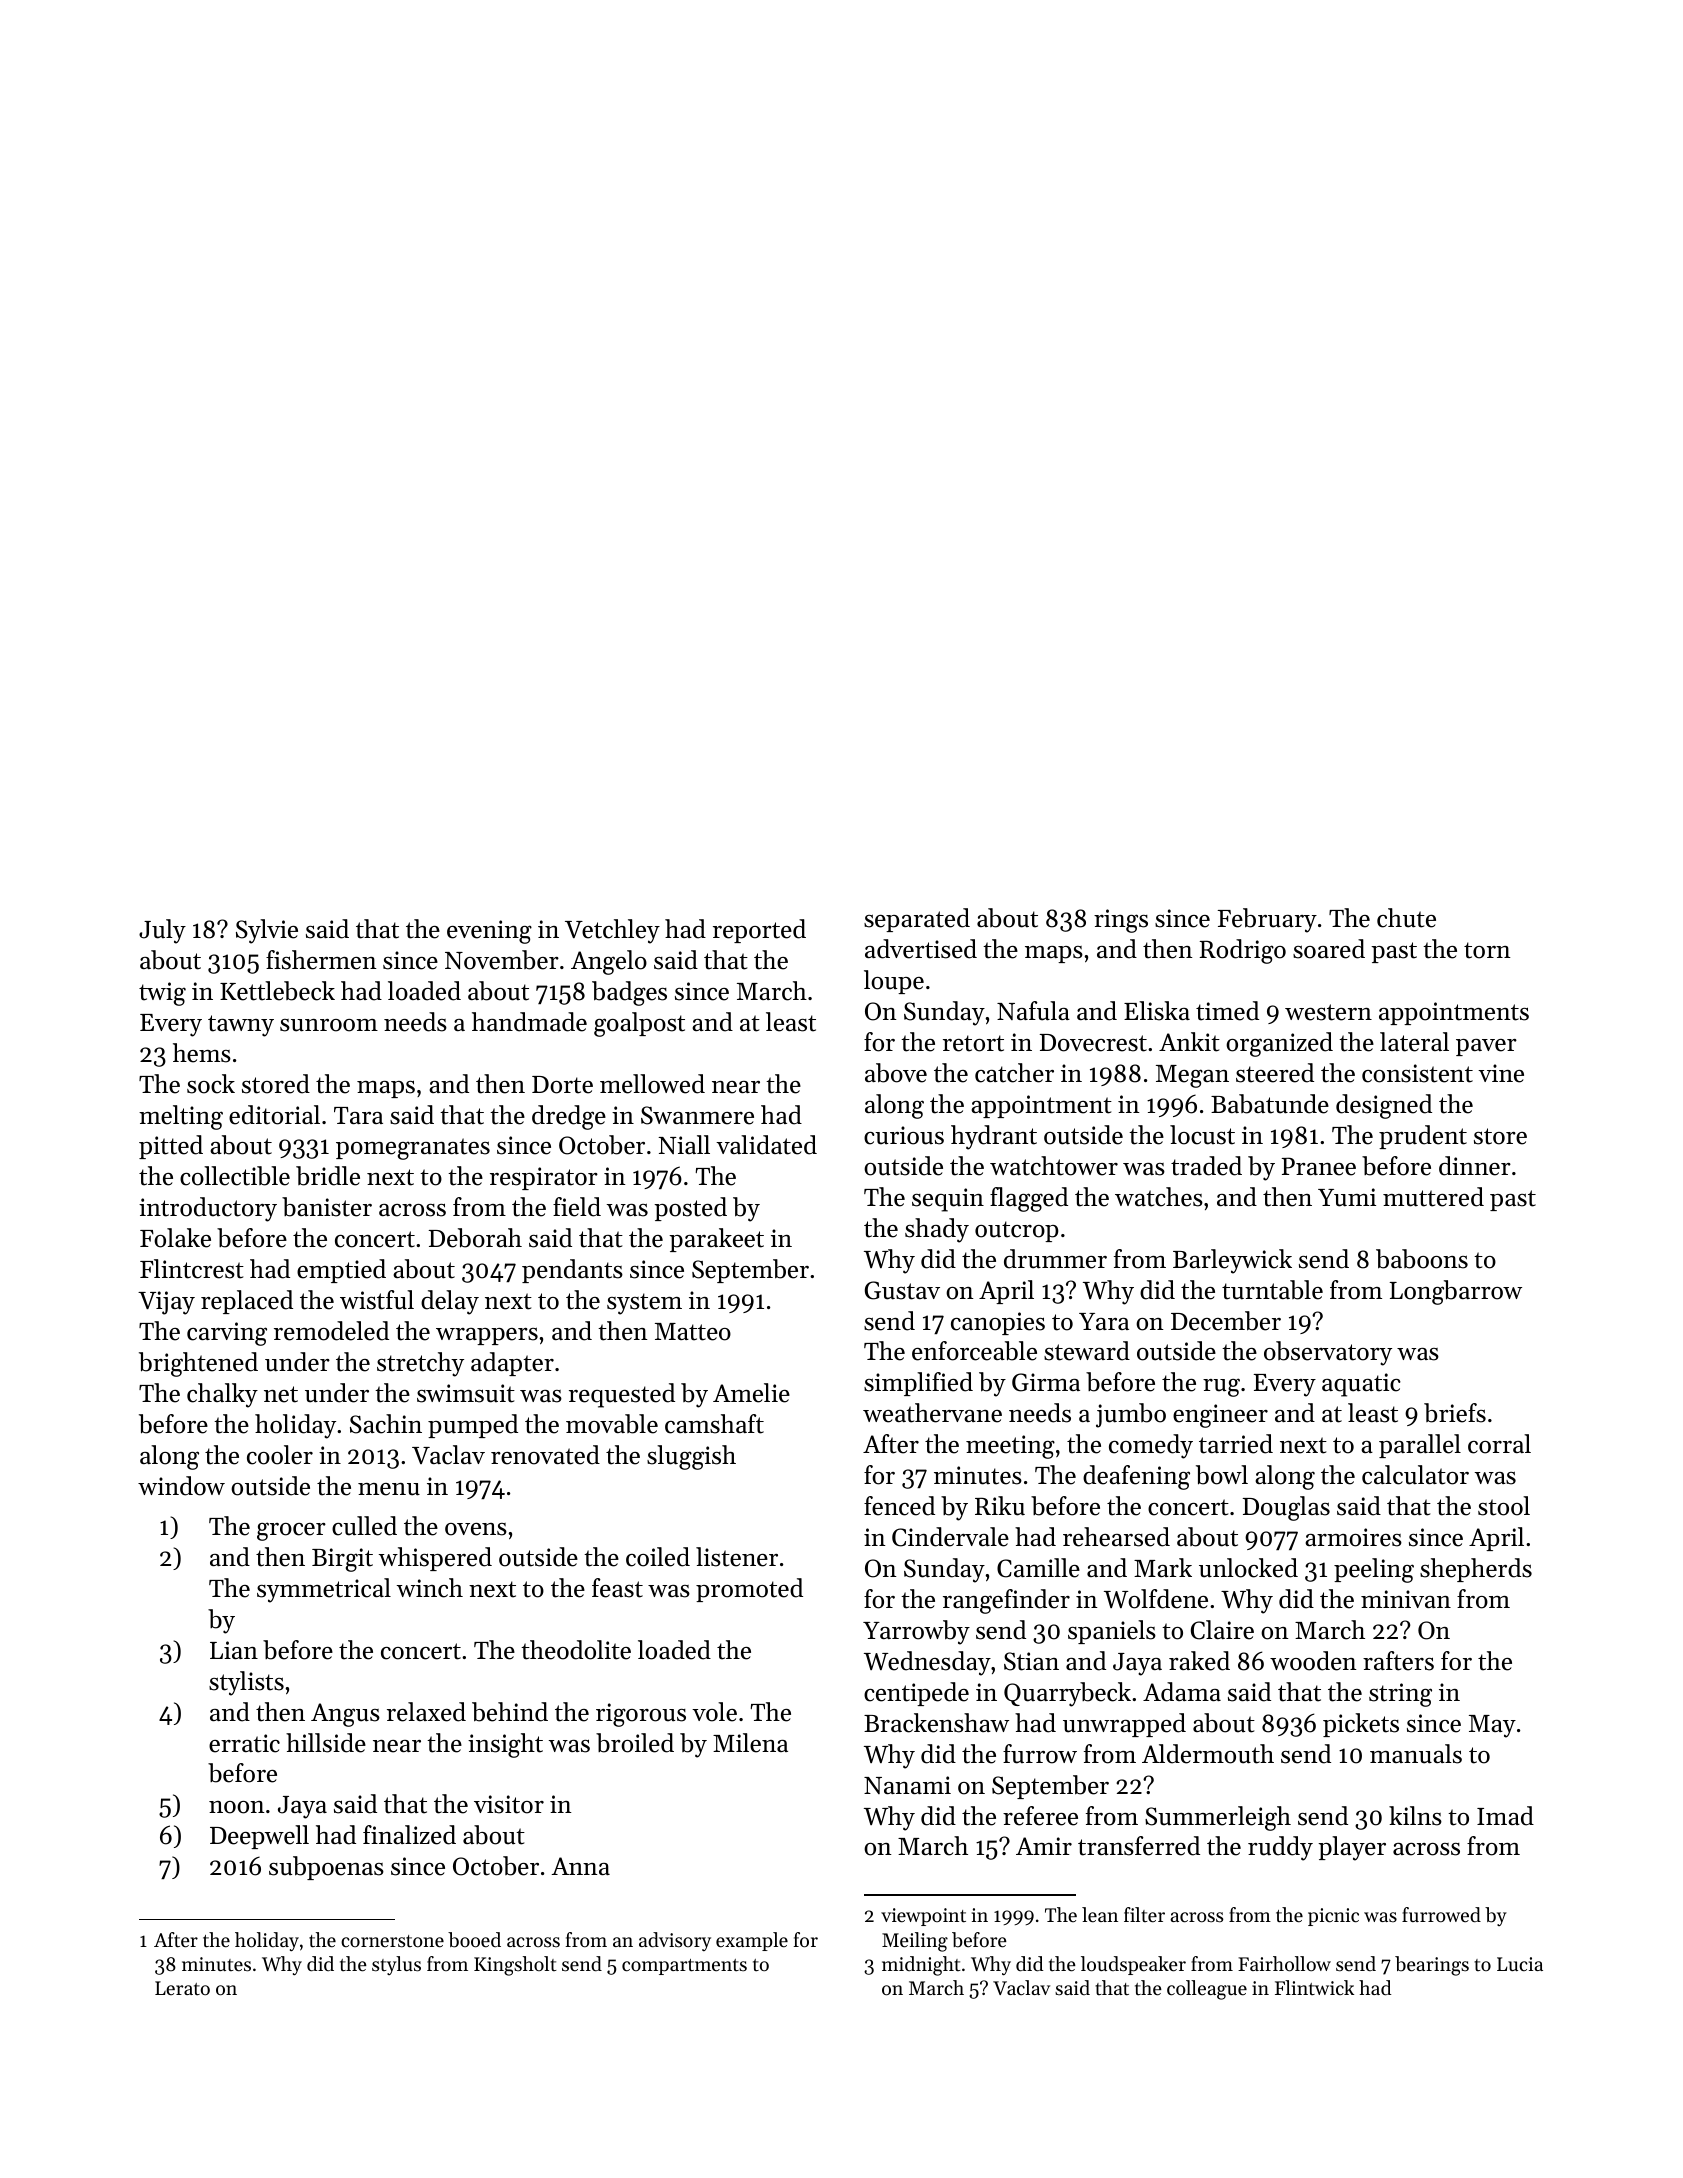  What do you see at coordinates (917, 920) in the document?
I see `separated` at bounding box center [917, 920].
